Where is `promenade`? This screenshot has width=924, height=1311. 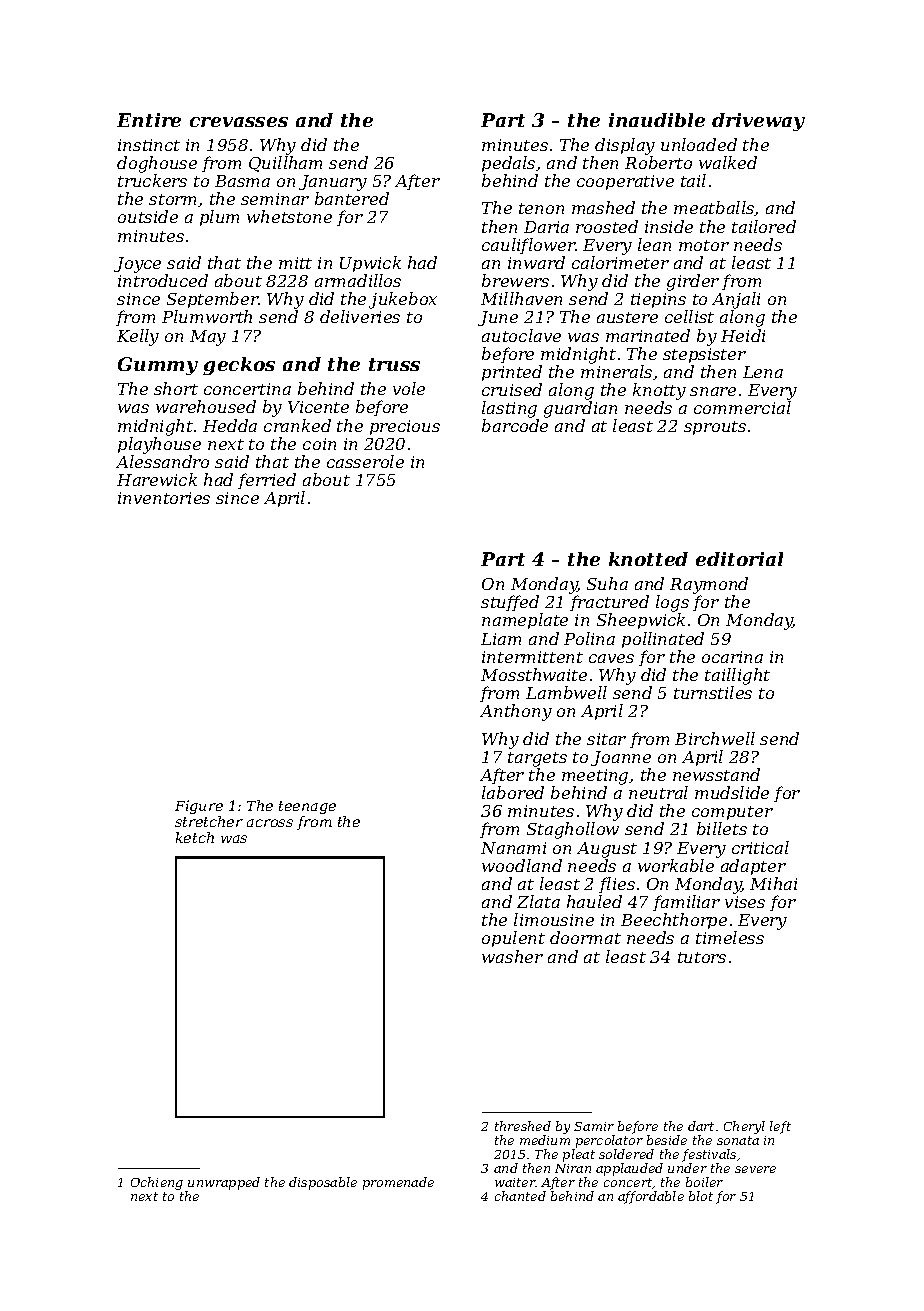 promenade is located at coordinates (398, 1183).
